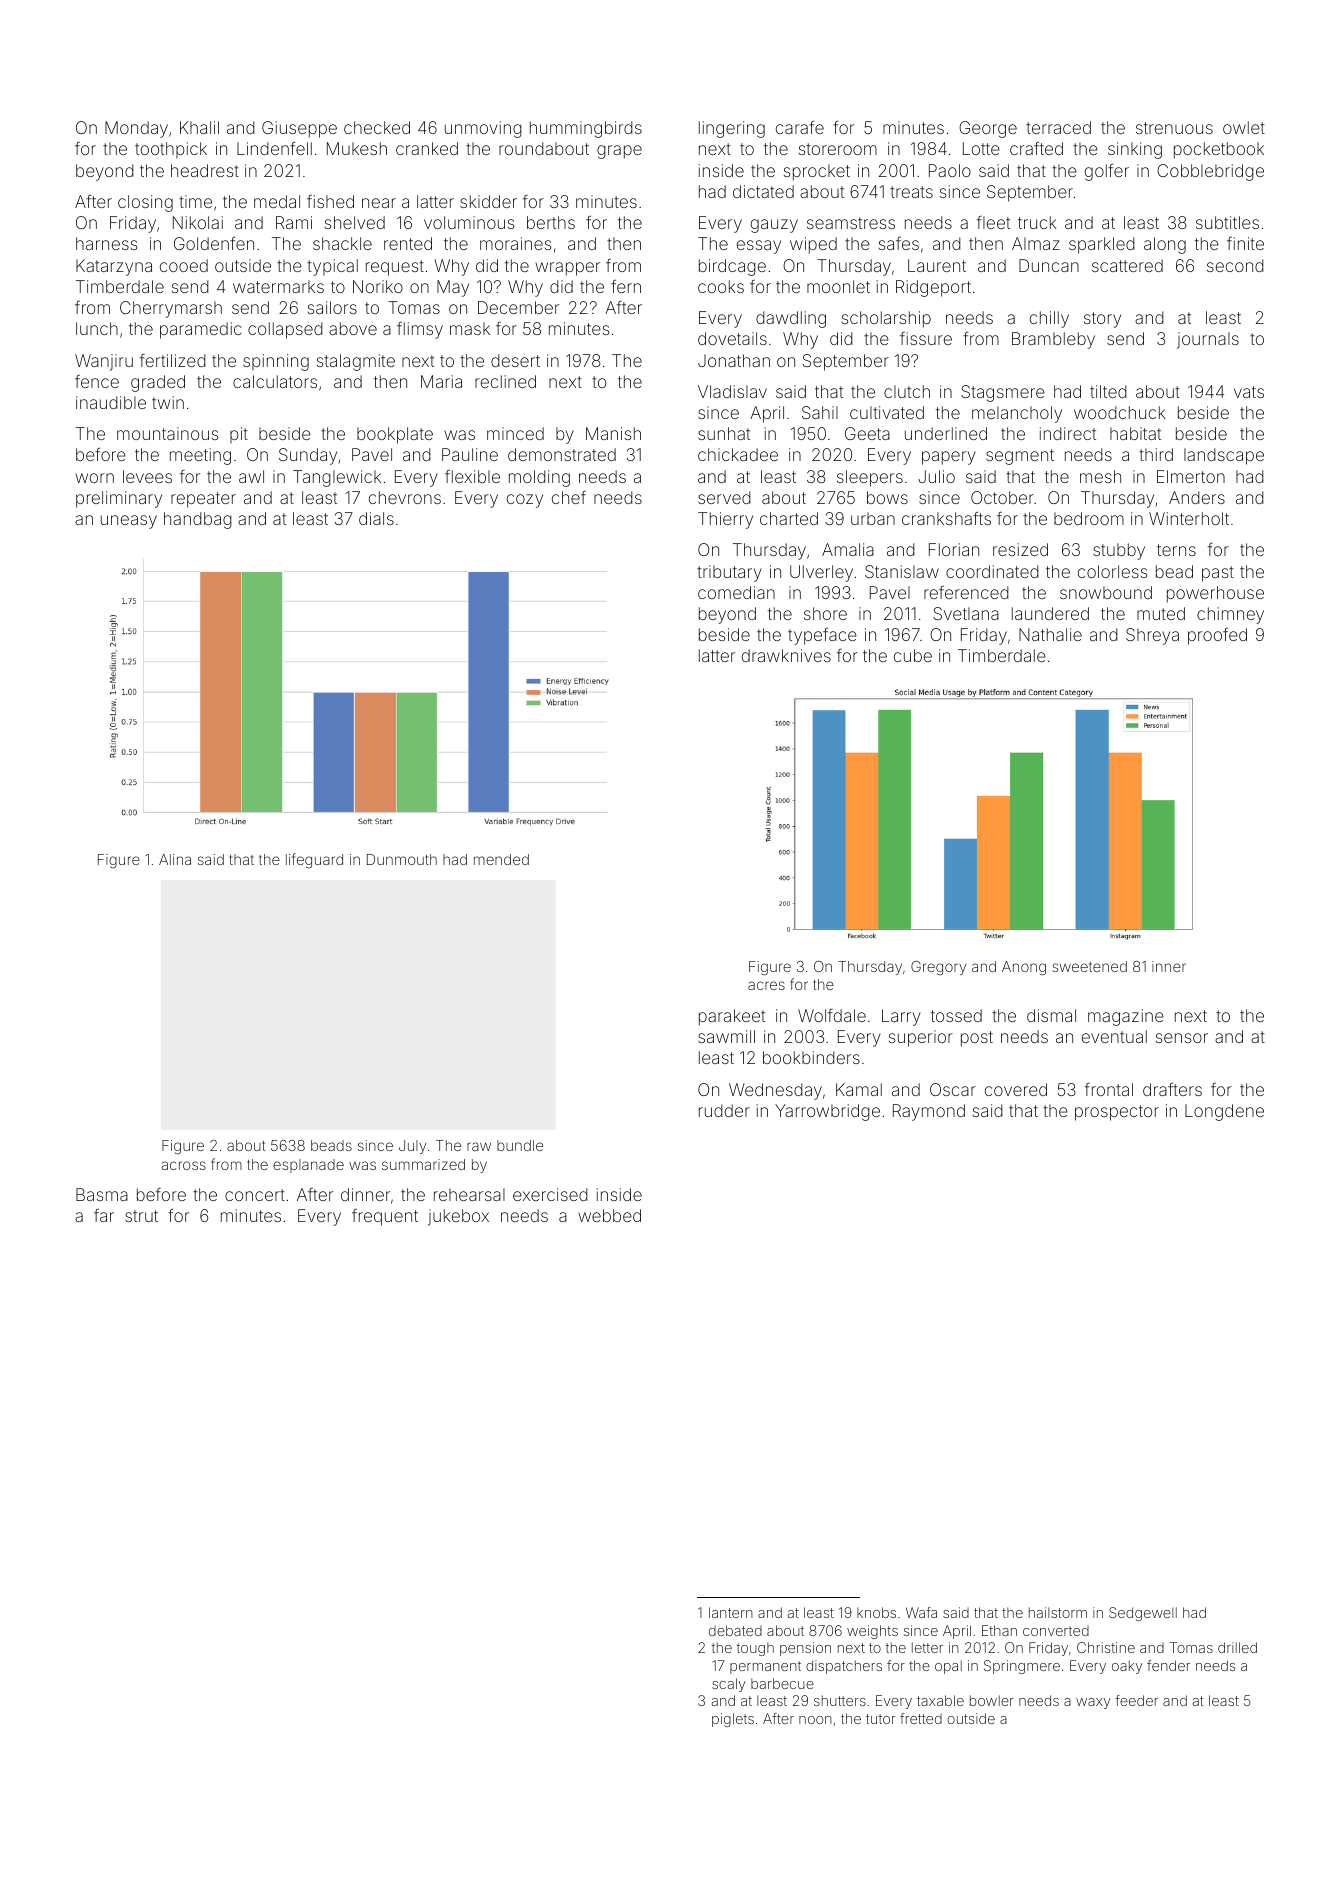 Image resolution: width=1340 pixels, height=1895 pixels. What do you see at coordinates (1143, 1614) in the image?
I see `Sedgewell` at bounding box center [1143, 1614].
